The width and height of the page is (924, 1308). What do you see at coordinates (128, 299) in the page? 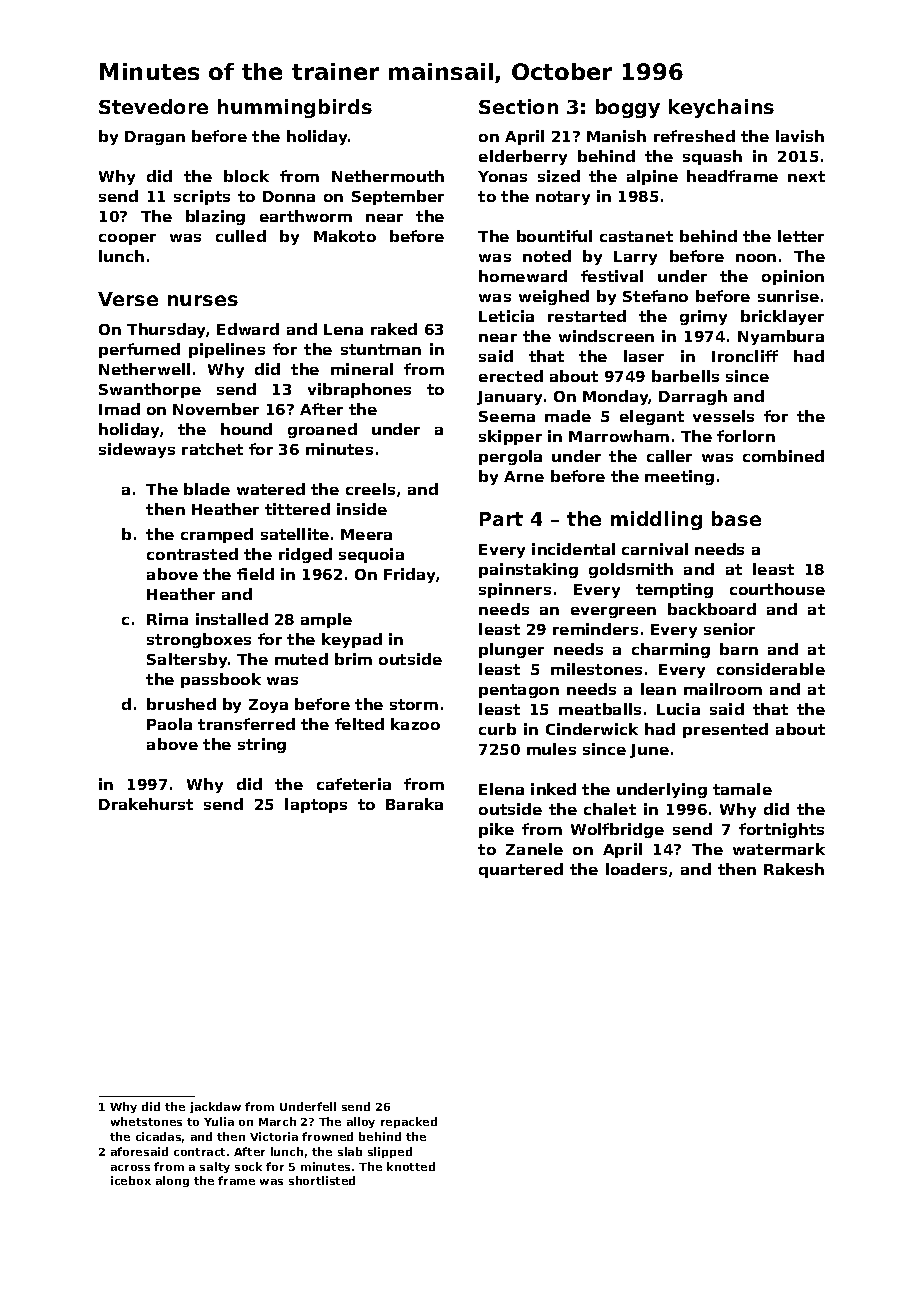
I see `Verse` at bounding box center [128, 299].
